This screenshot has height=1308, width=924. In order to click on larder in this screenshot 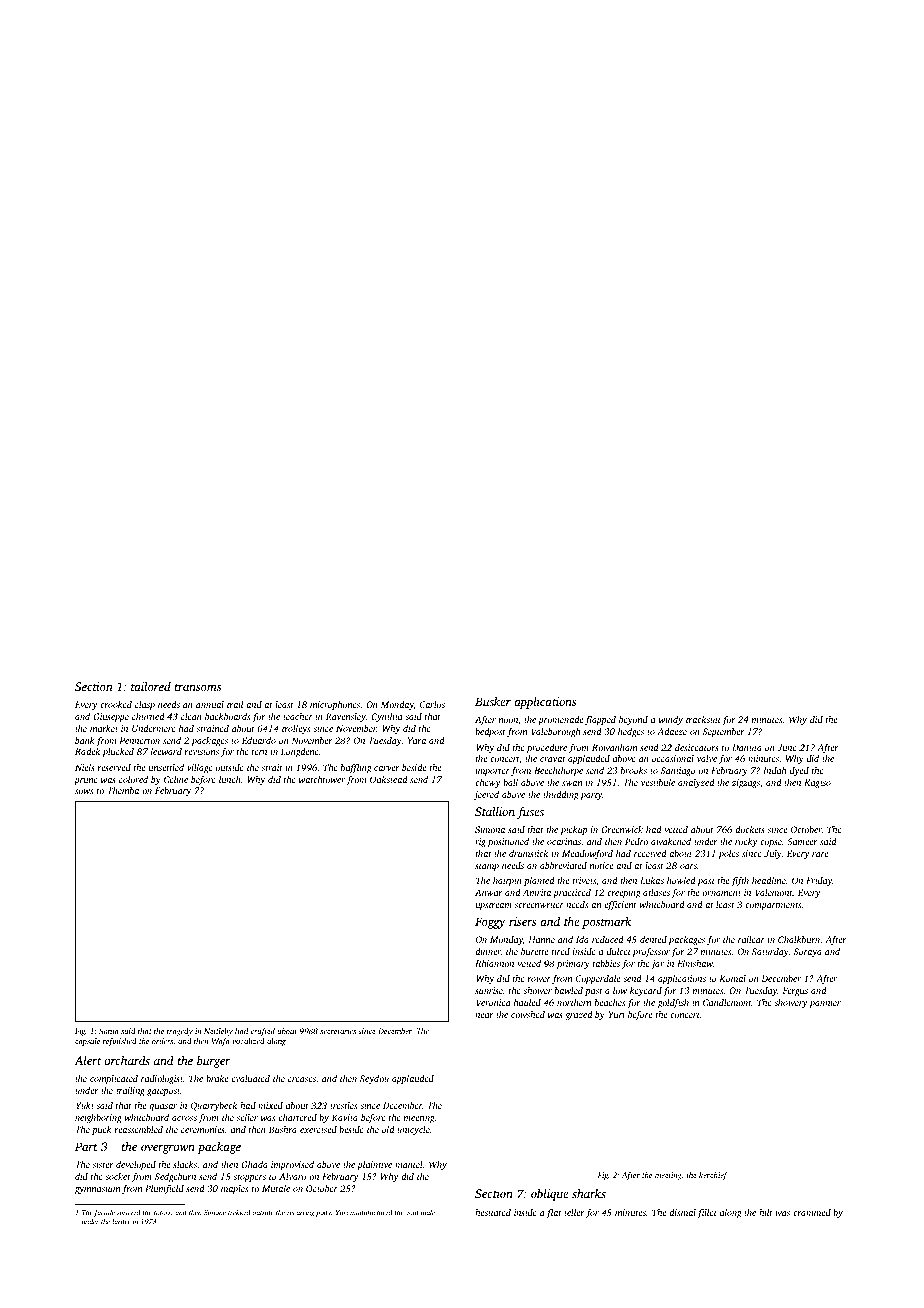, I will do `click(121, 1221)`.
